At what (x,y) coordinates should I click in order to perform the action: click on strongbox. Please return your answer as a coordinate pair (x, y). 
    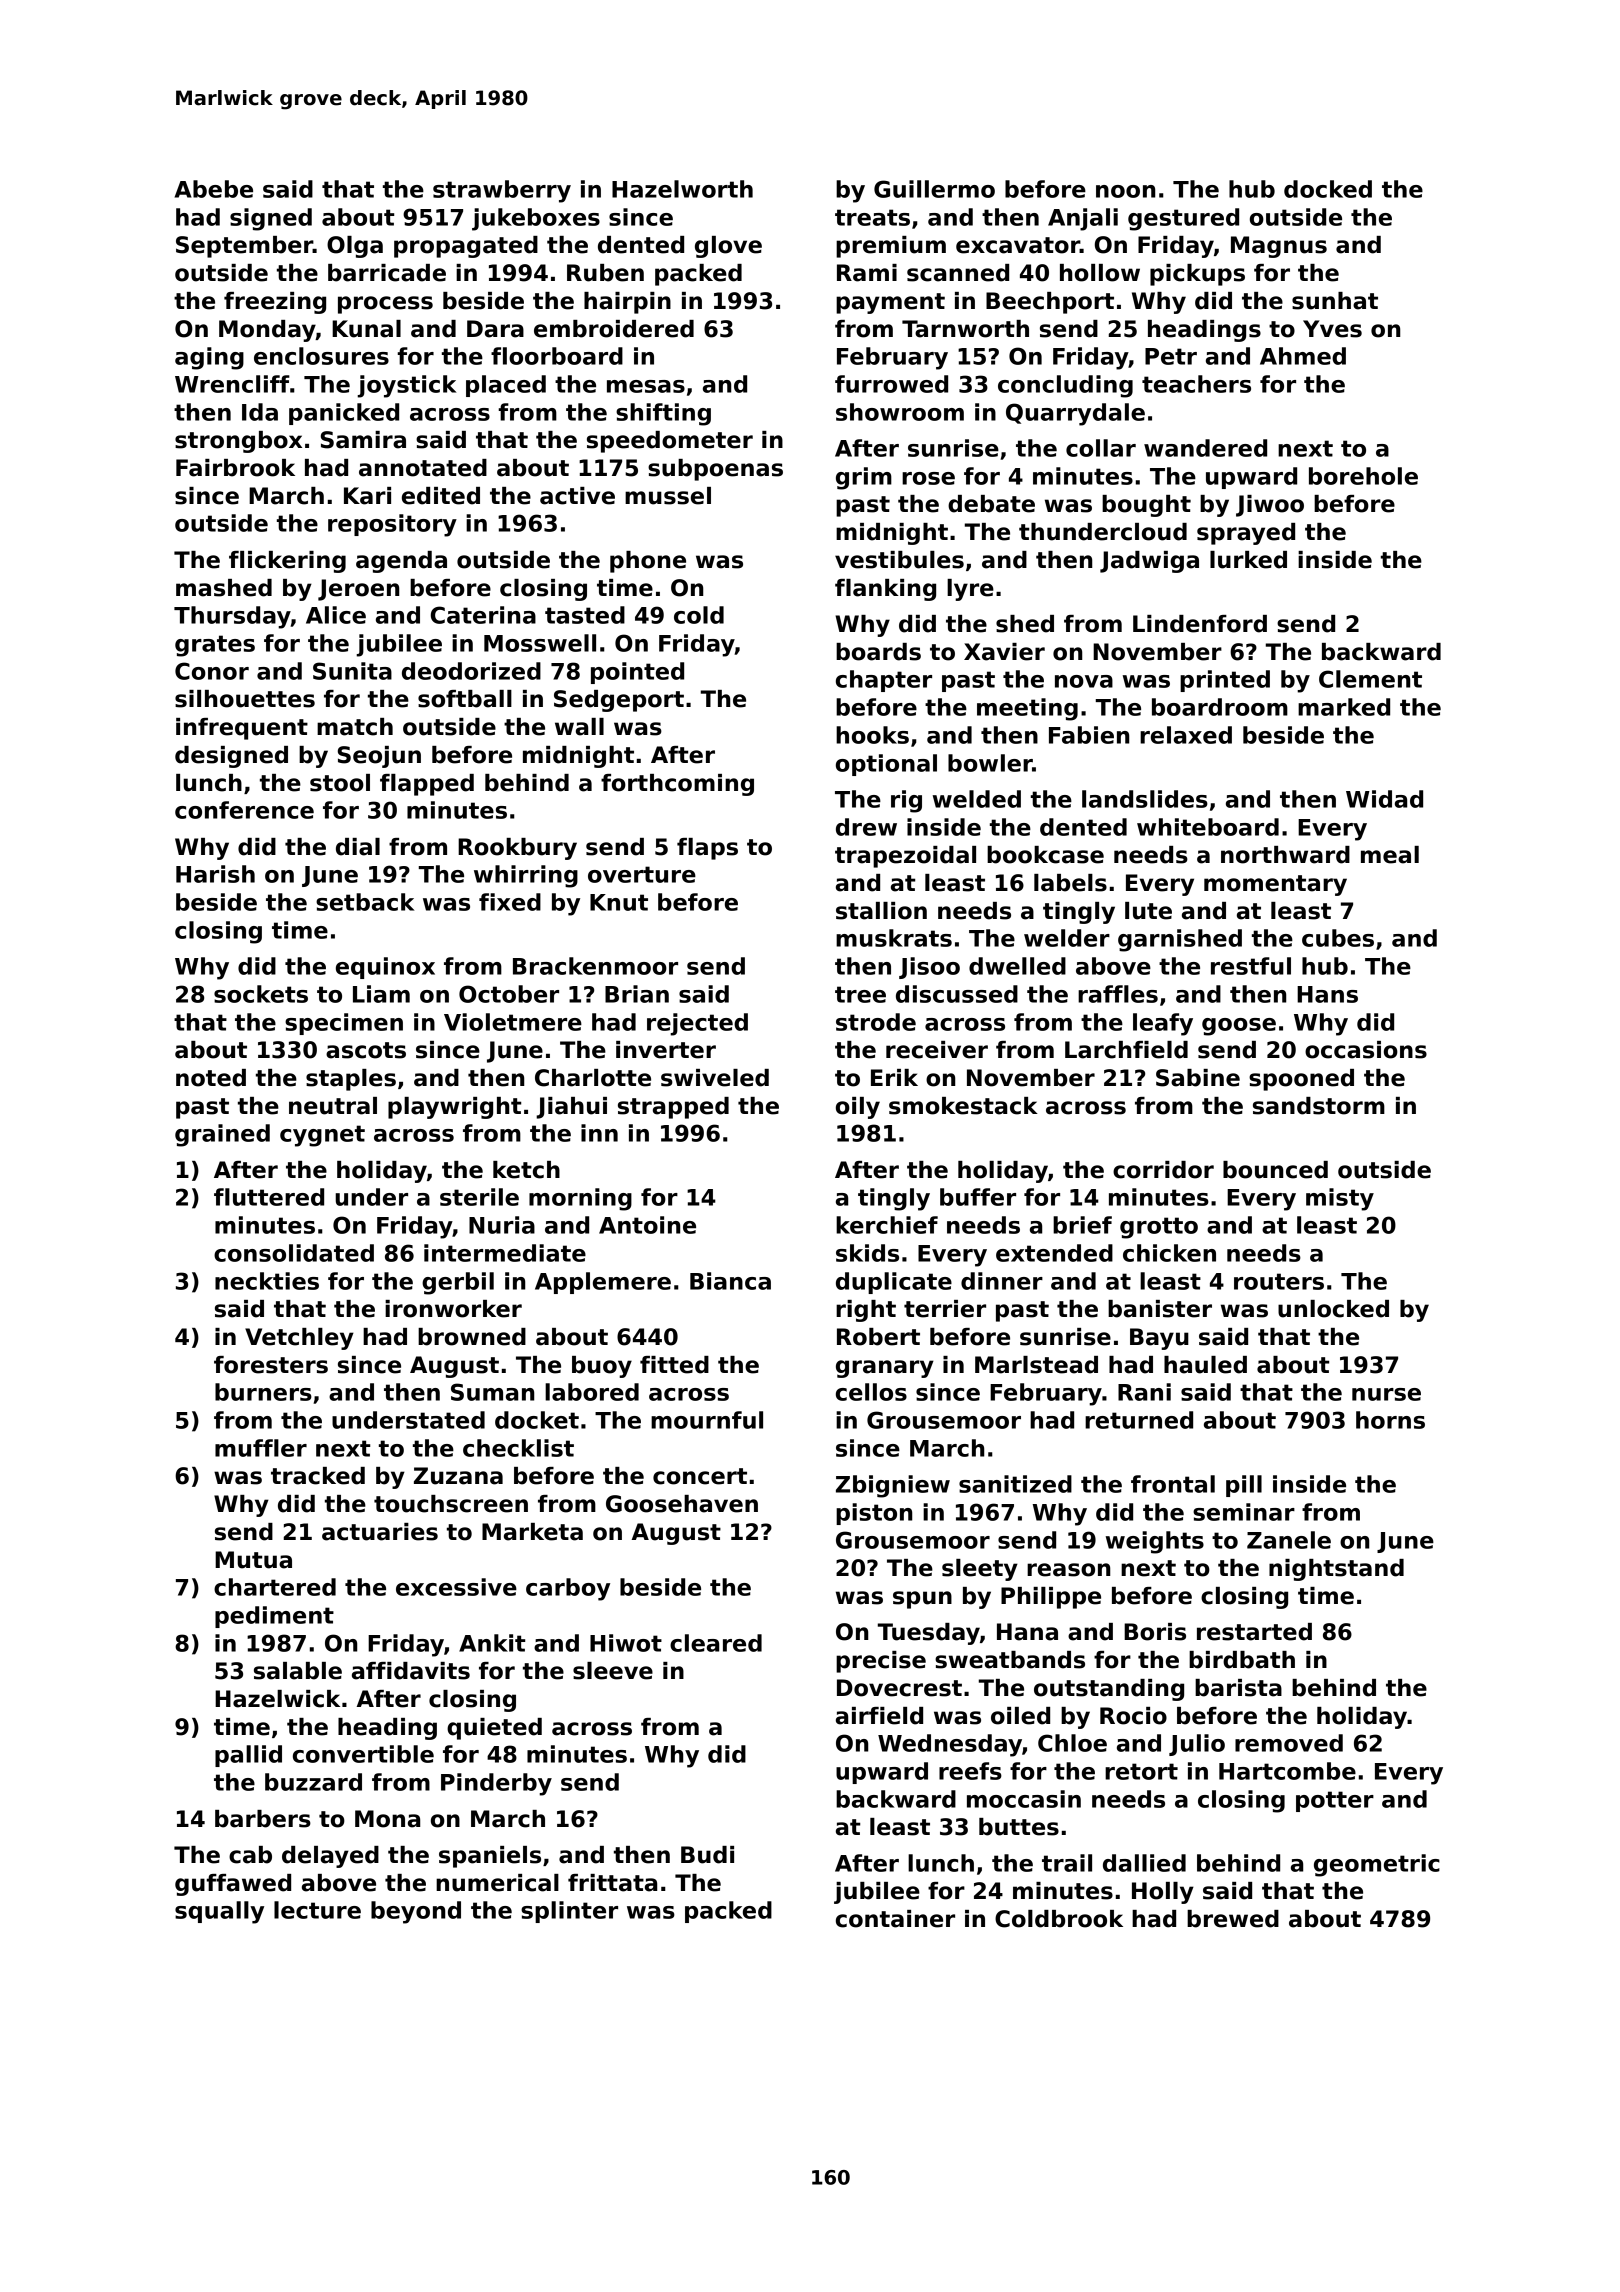
    Looking at the image, I should click on (238, 442).
